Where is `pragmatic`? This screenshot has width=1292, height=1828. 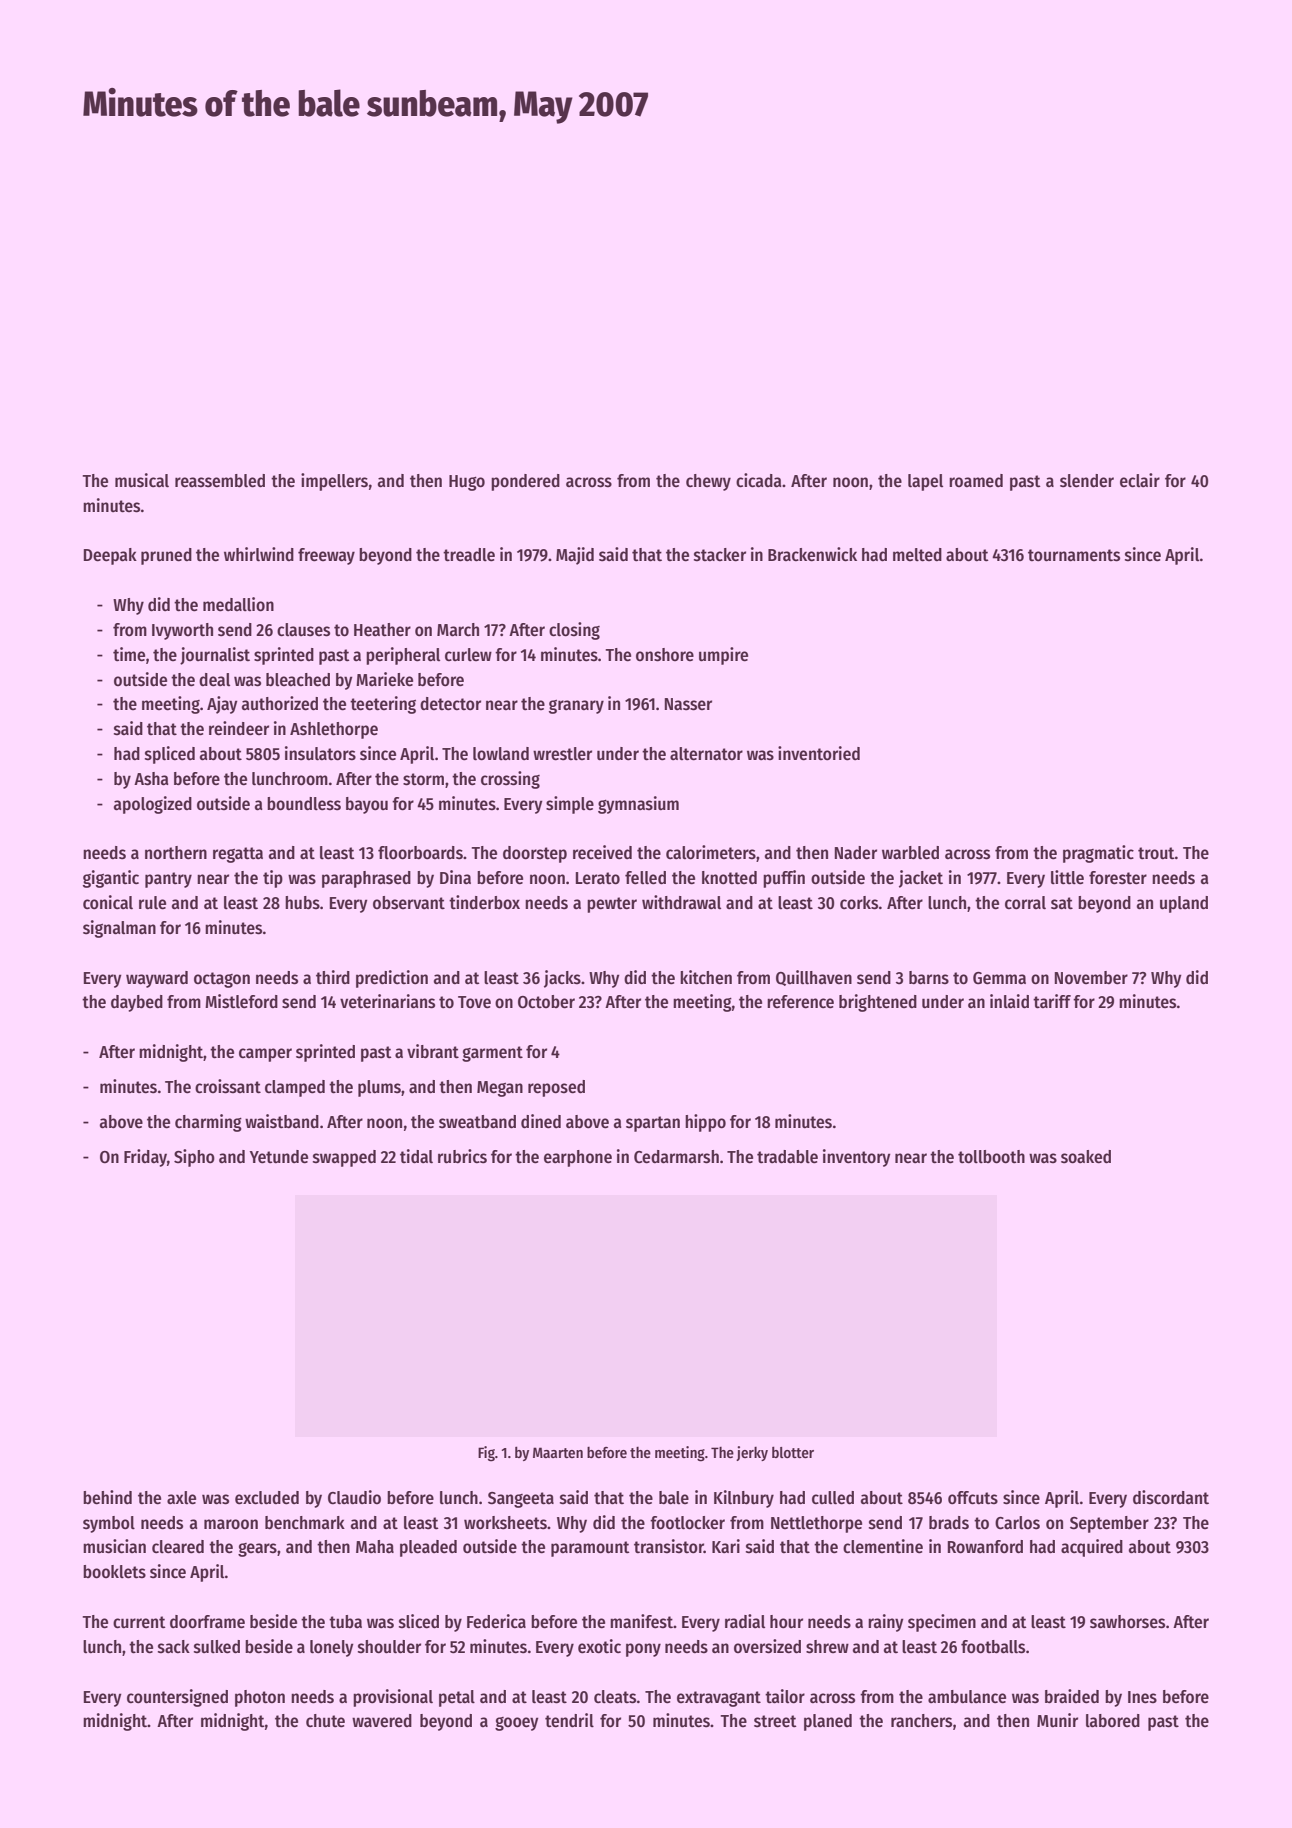 pragmatic is located at coordinates (1098, 854).
